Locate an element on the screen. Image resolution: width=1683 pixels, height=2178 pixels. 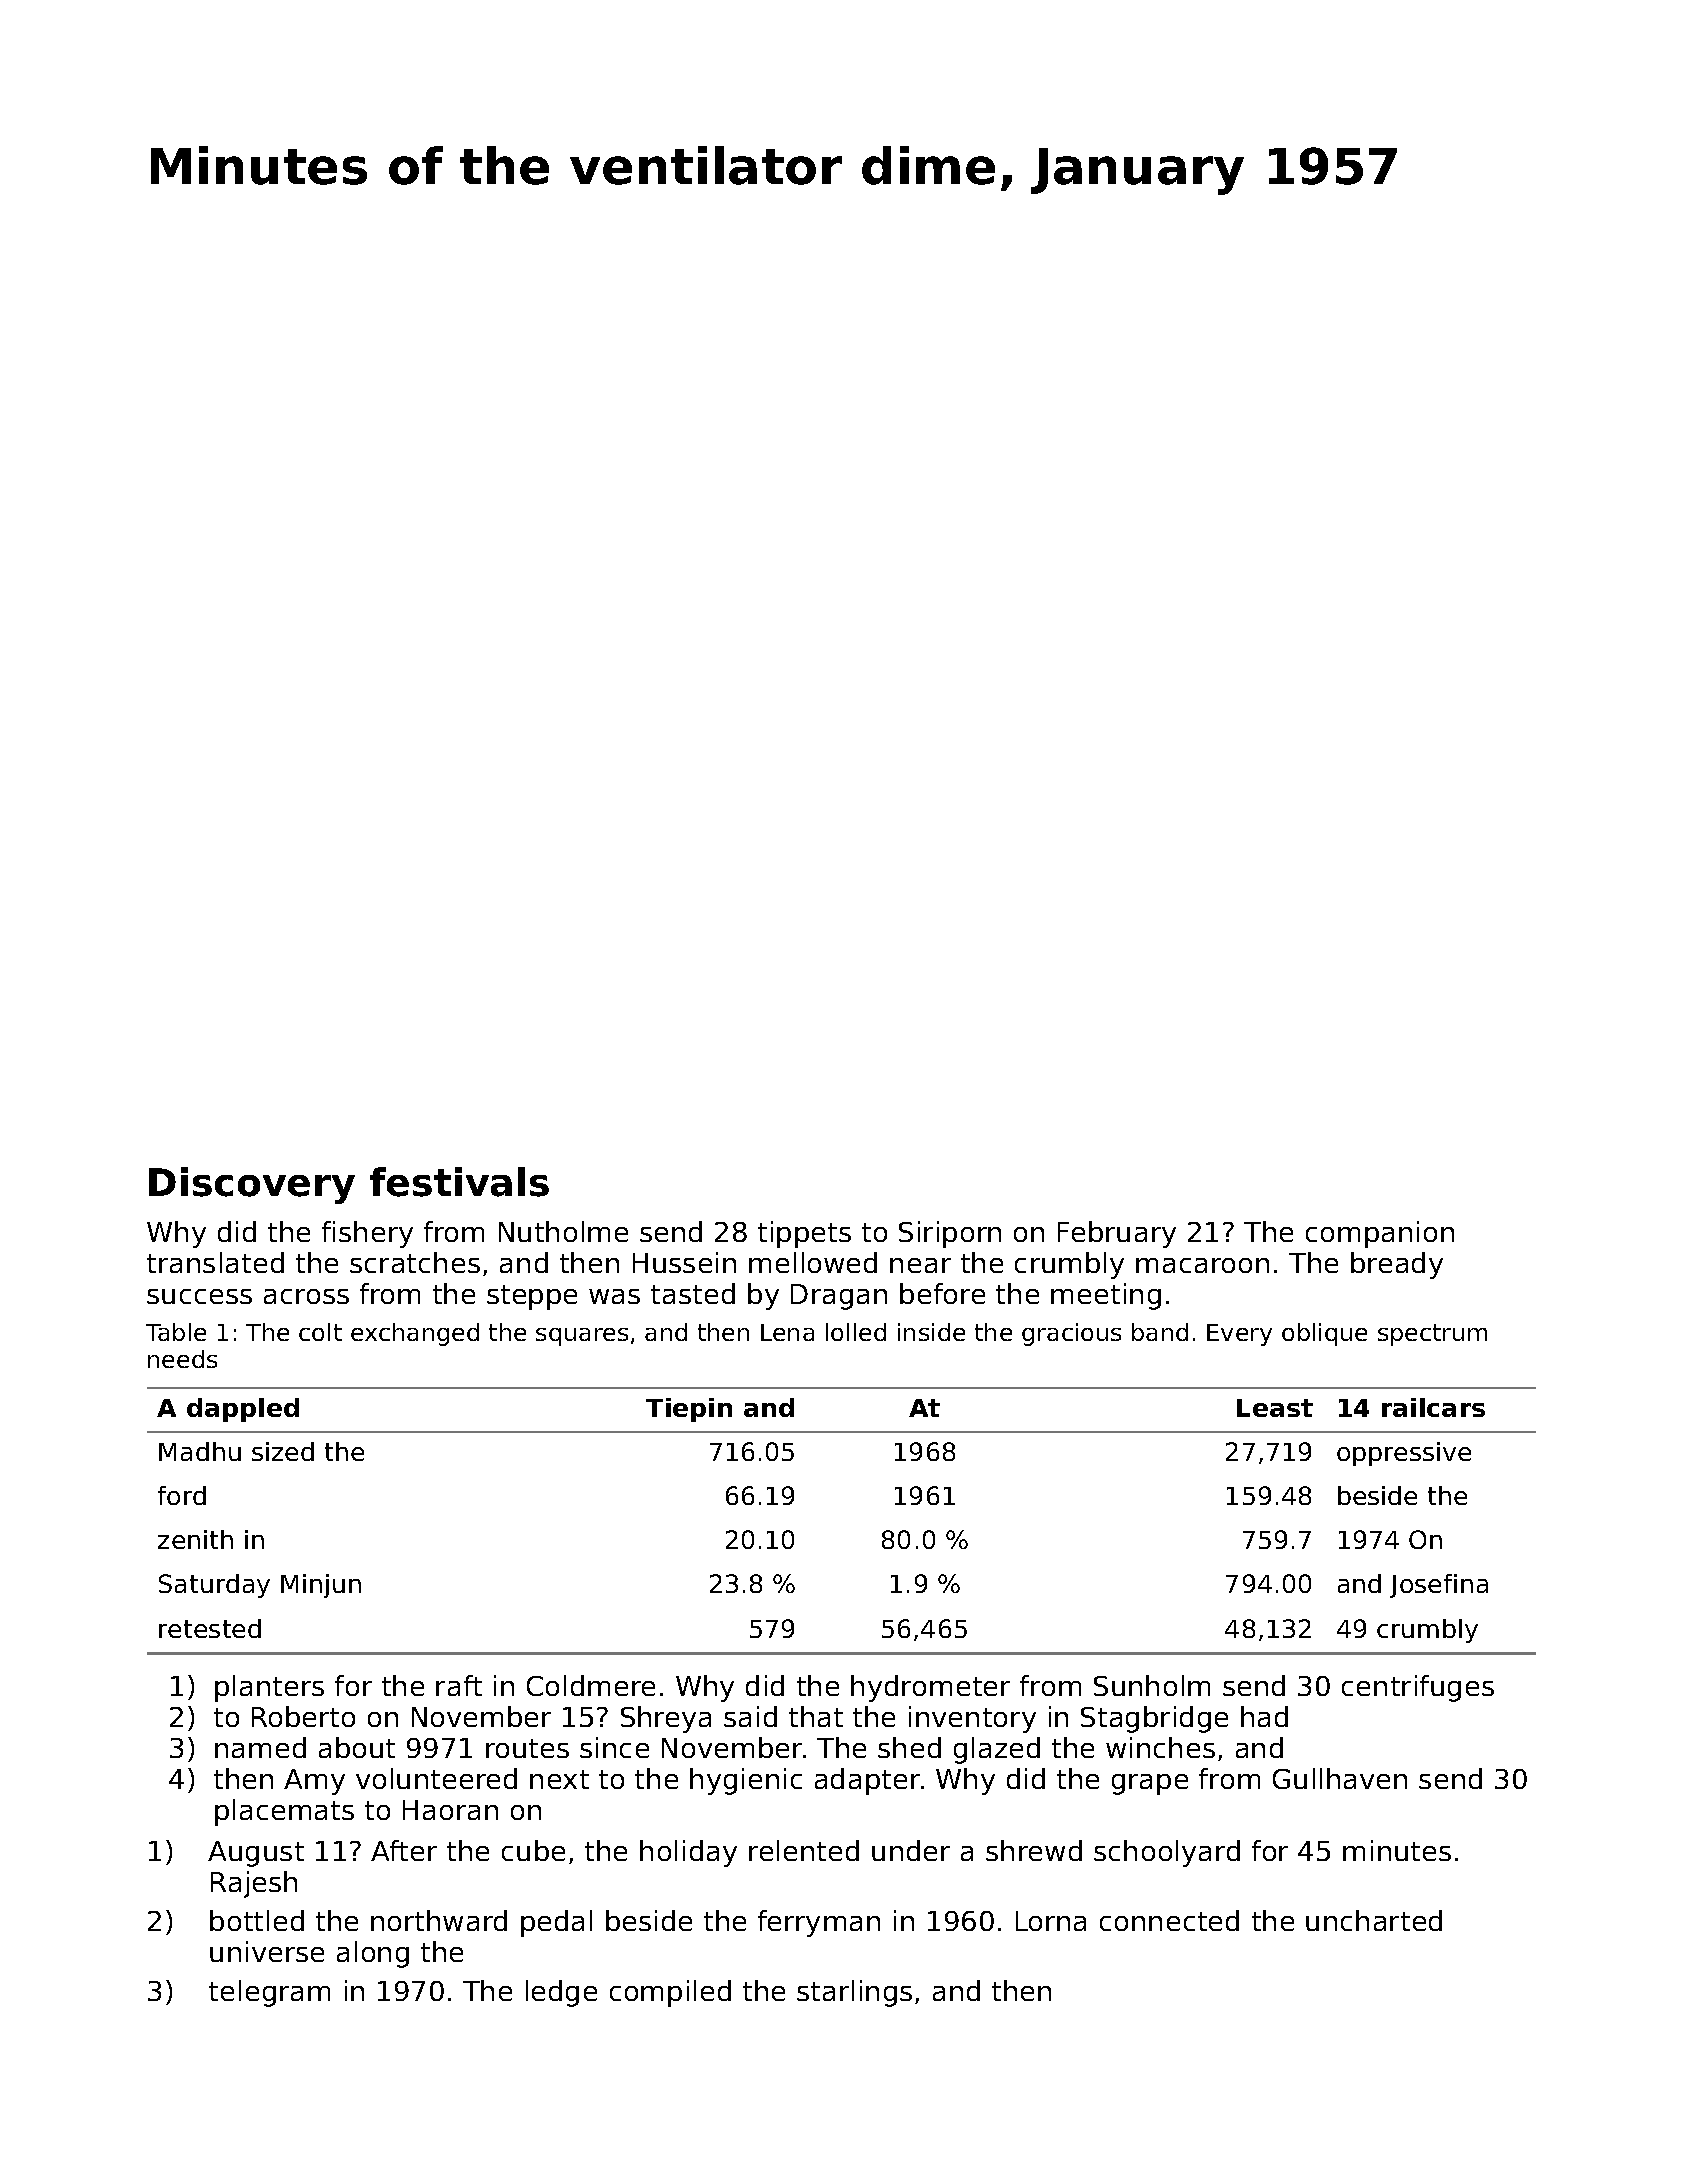
cube is located at coordinates (533, 1850).
